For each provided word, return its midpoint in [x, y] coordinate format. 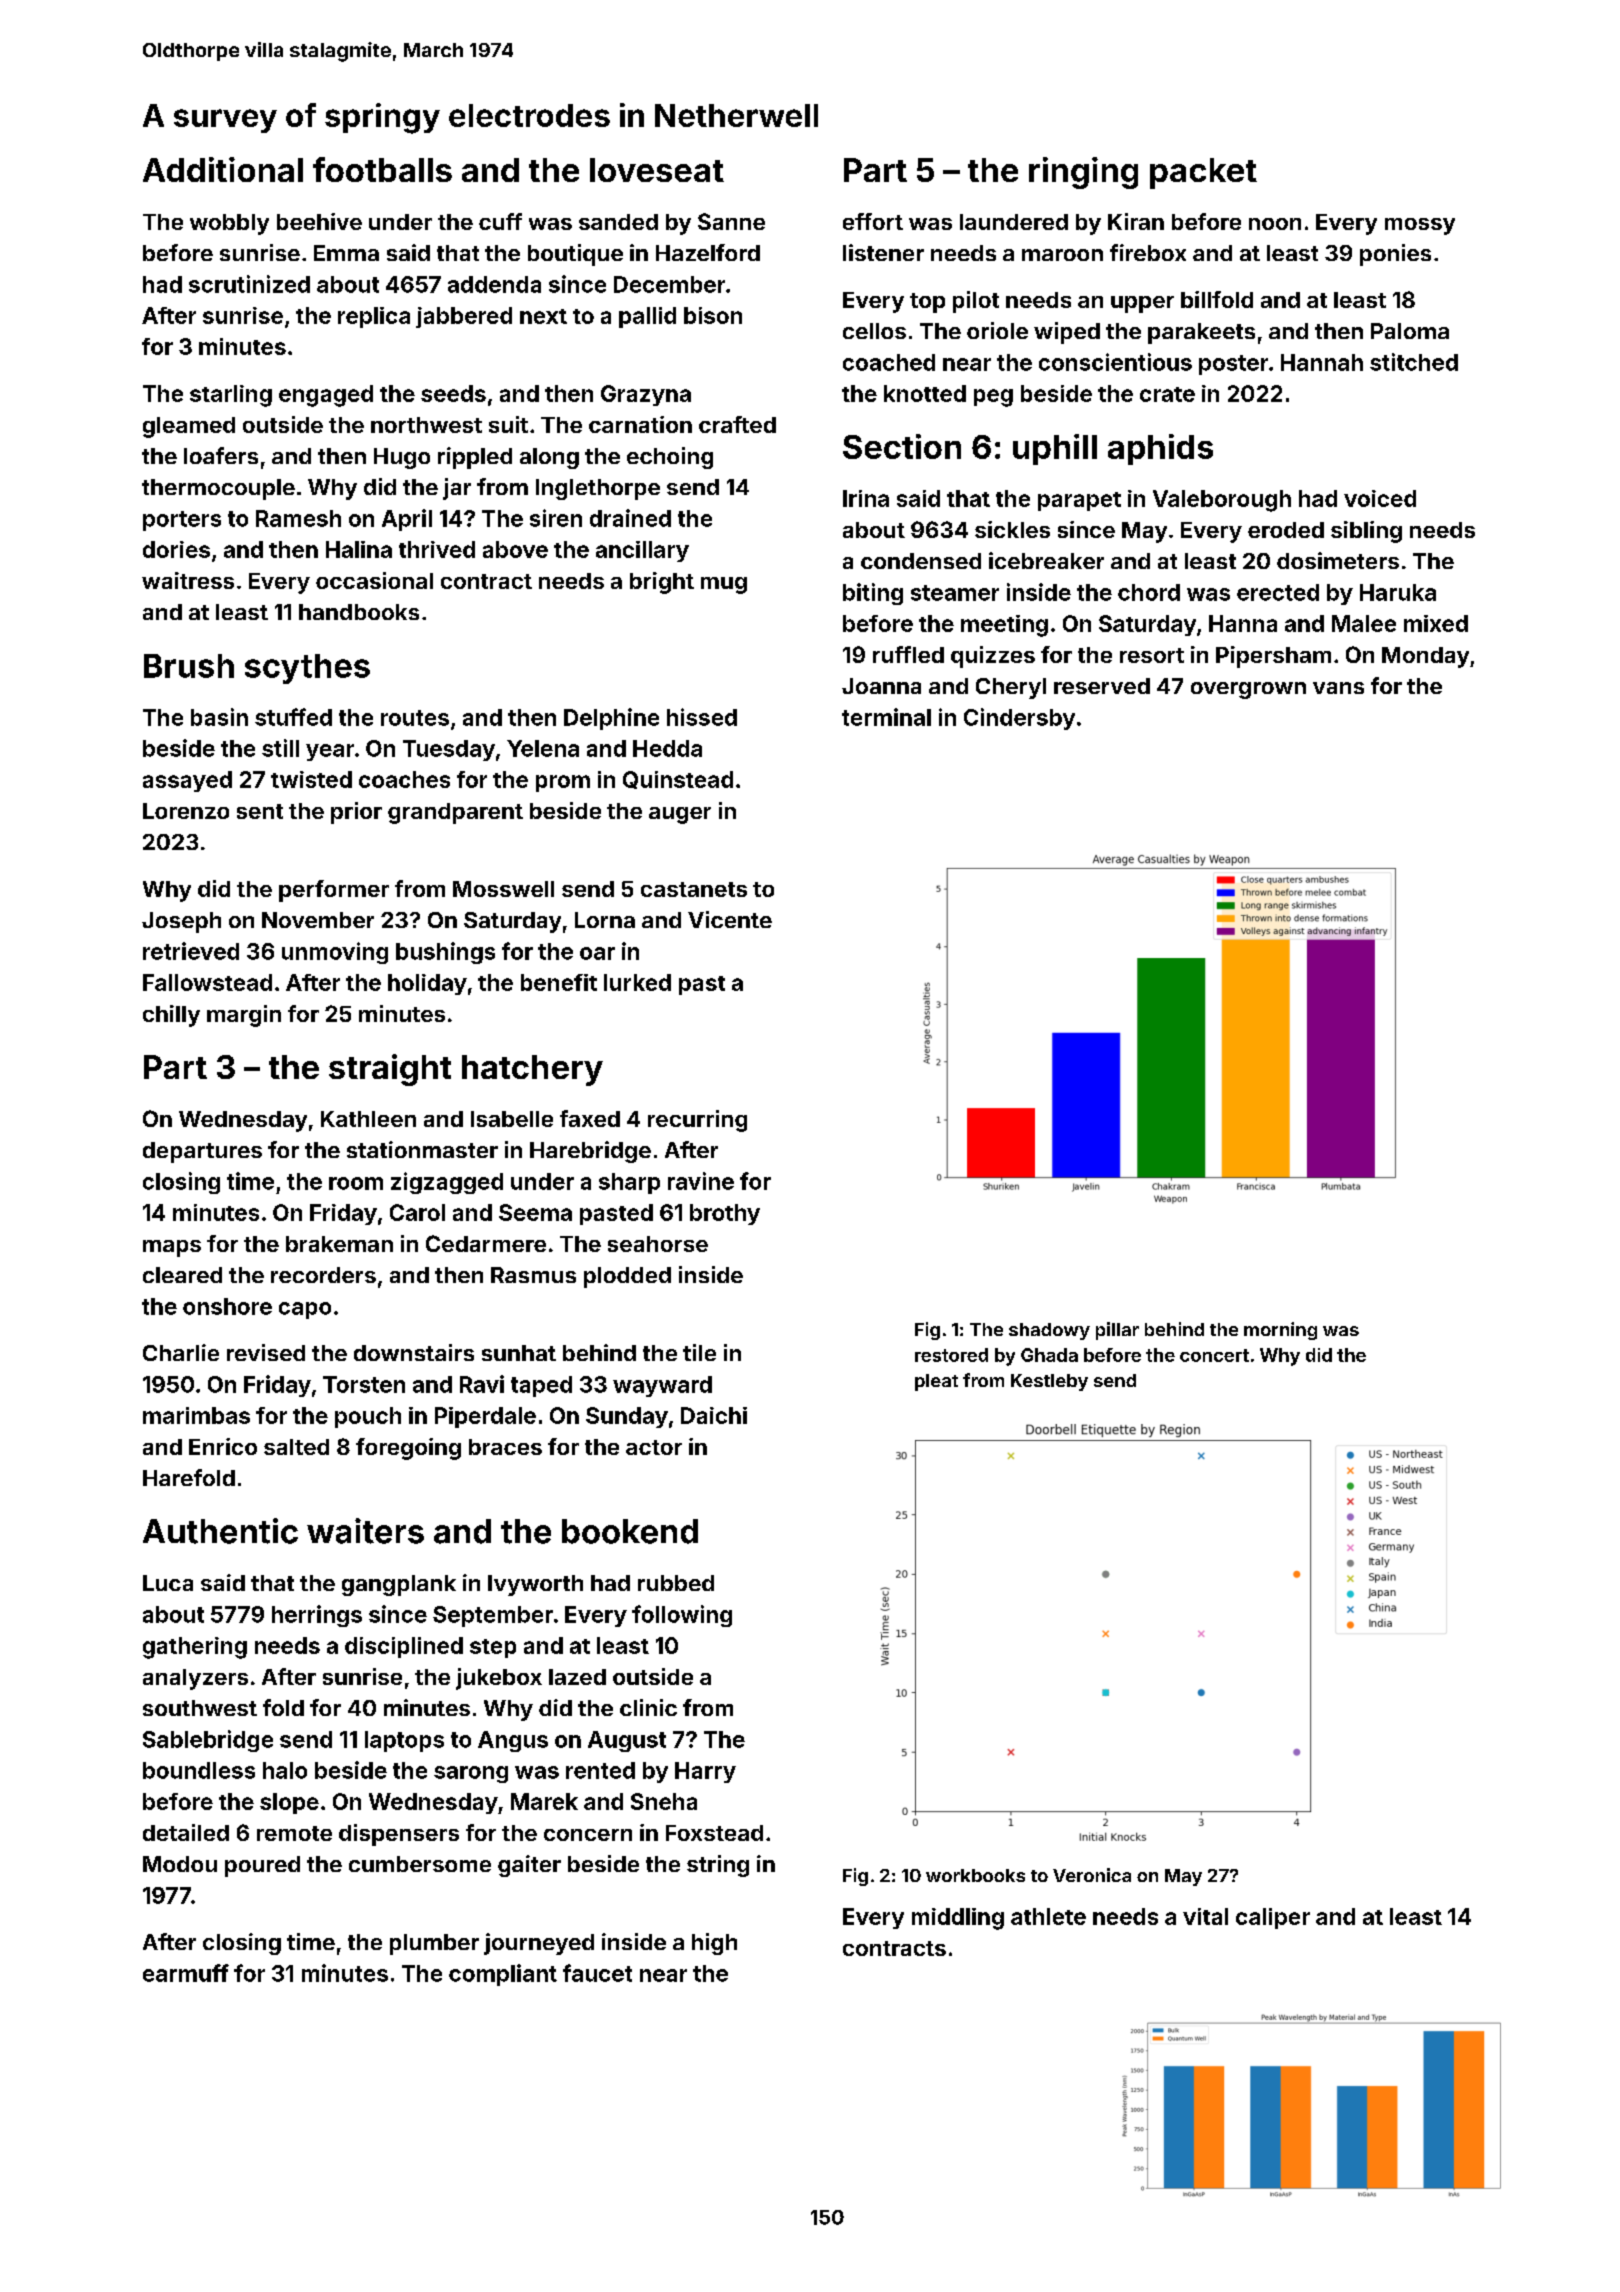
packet [1203, 173]
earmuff [186, 1973]
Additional [223, 169]
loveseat [657, 170]
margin [244, 1016]
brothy [725, 1214]
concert [1214, 1355]
